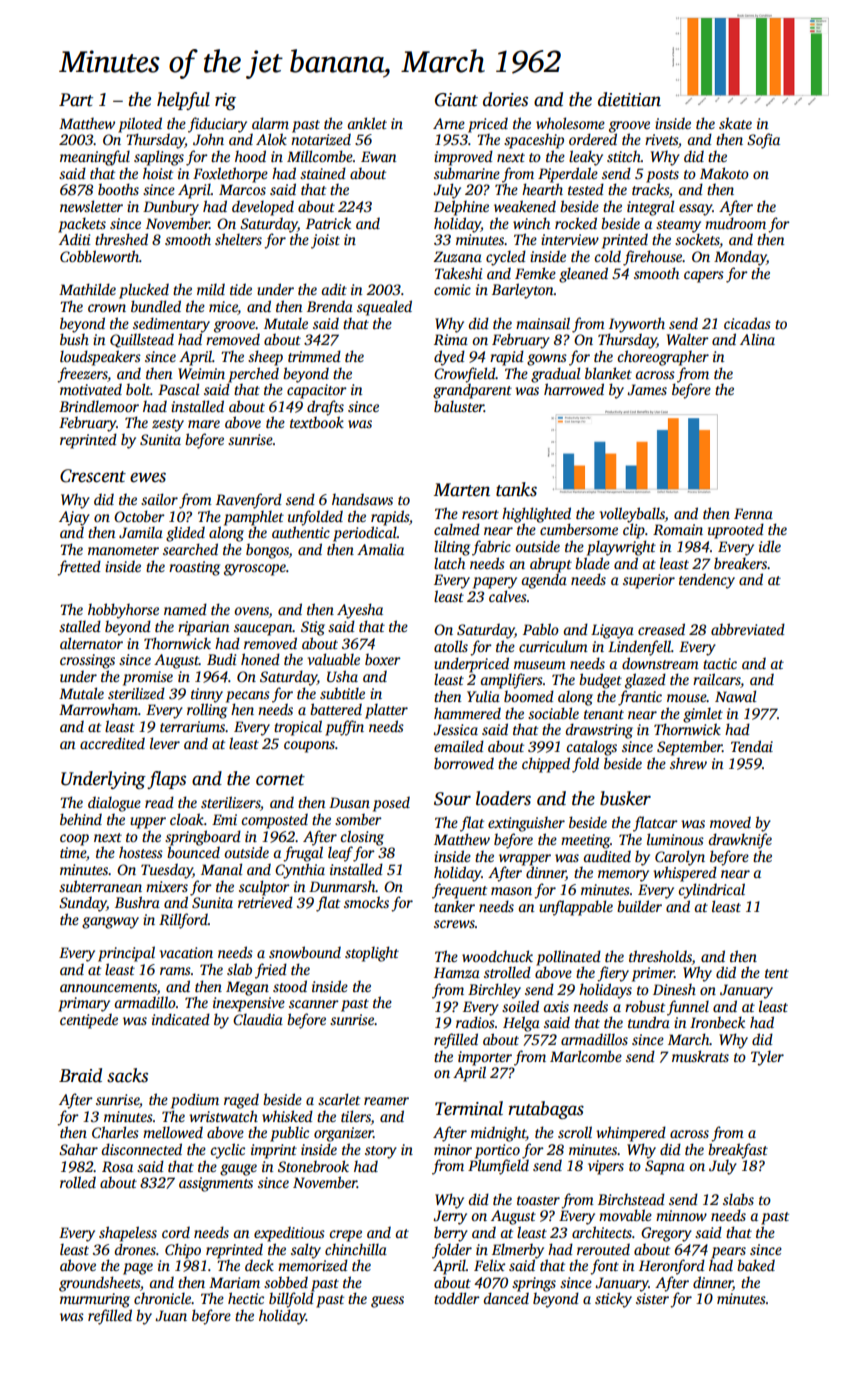  What do you see at coordinates (624, 156) in the screenshot?
I see `stitch` at bounding box center [624, 156].
